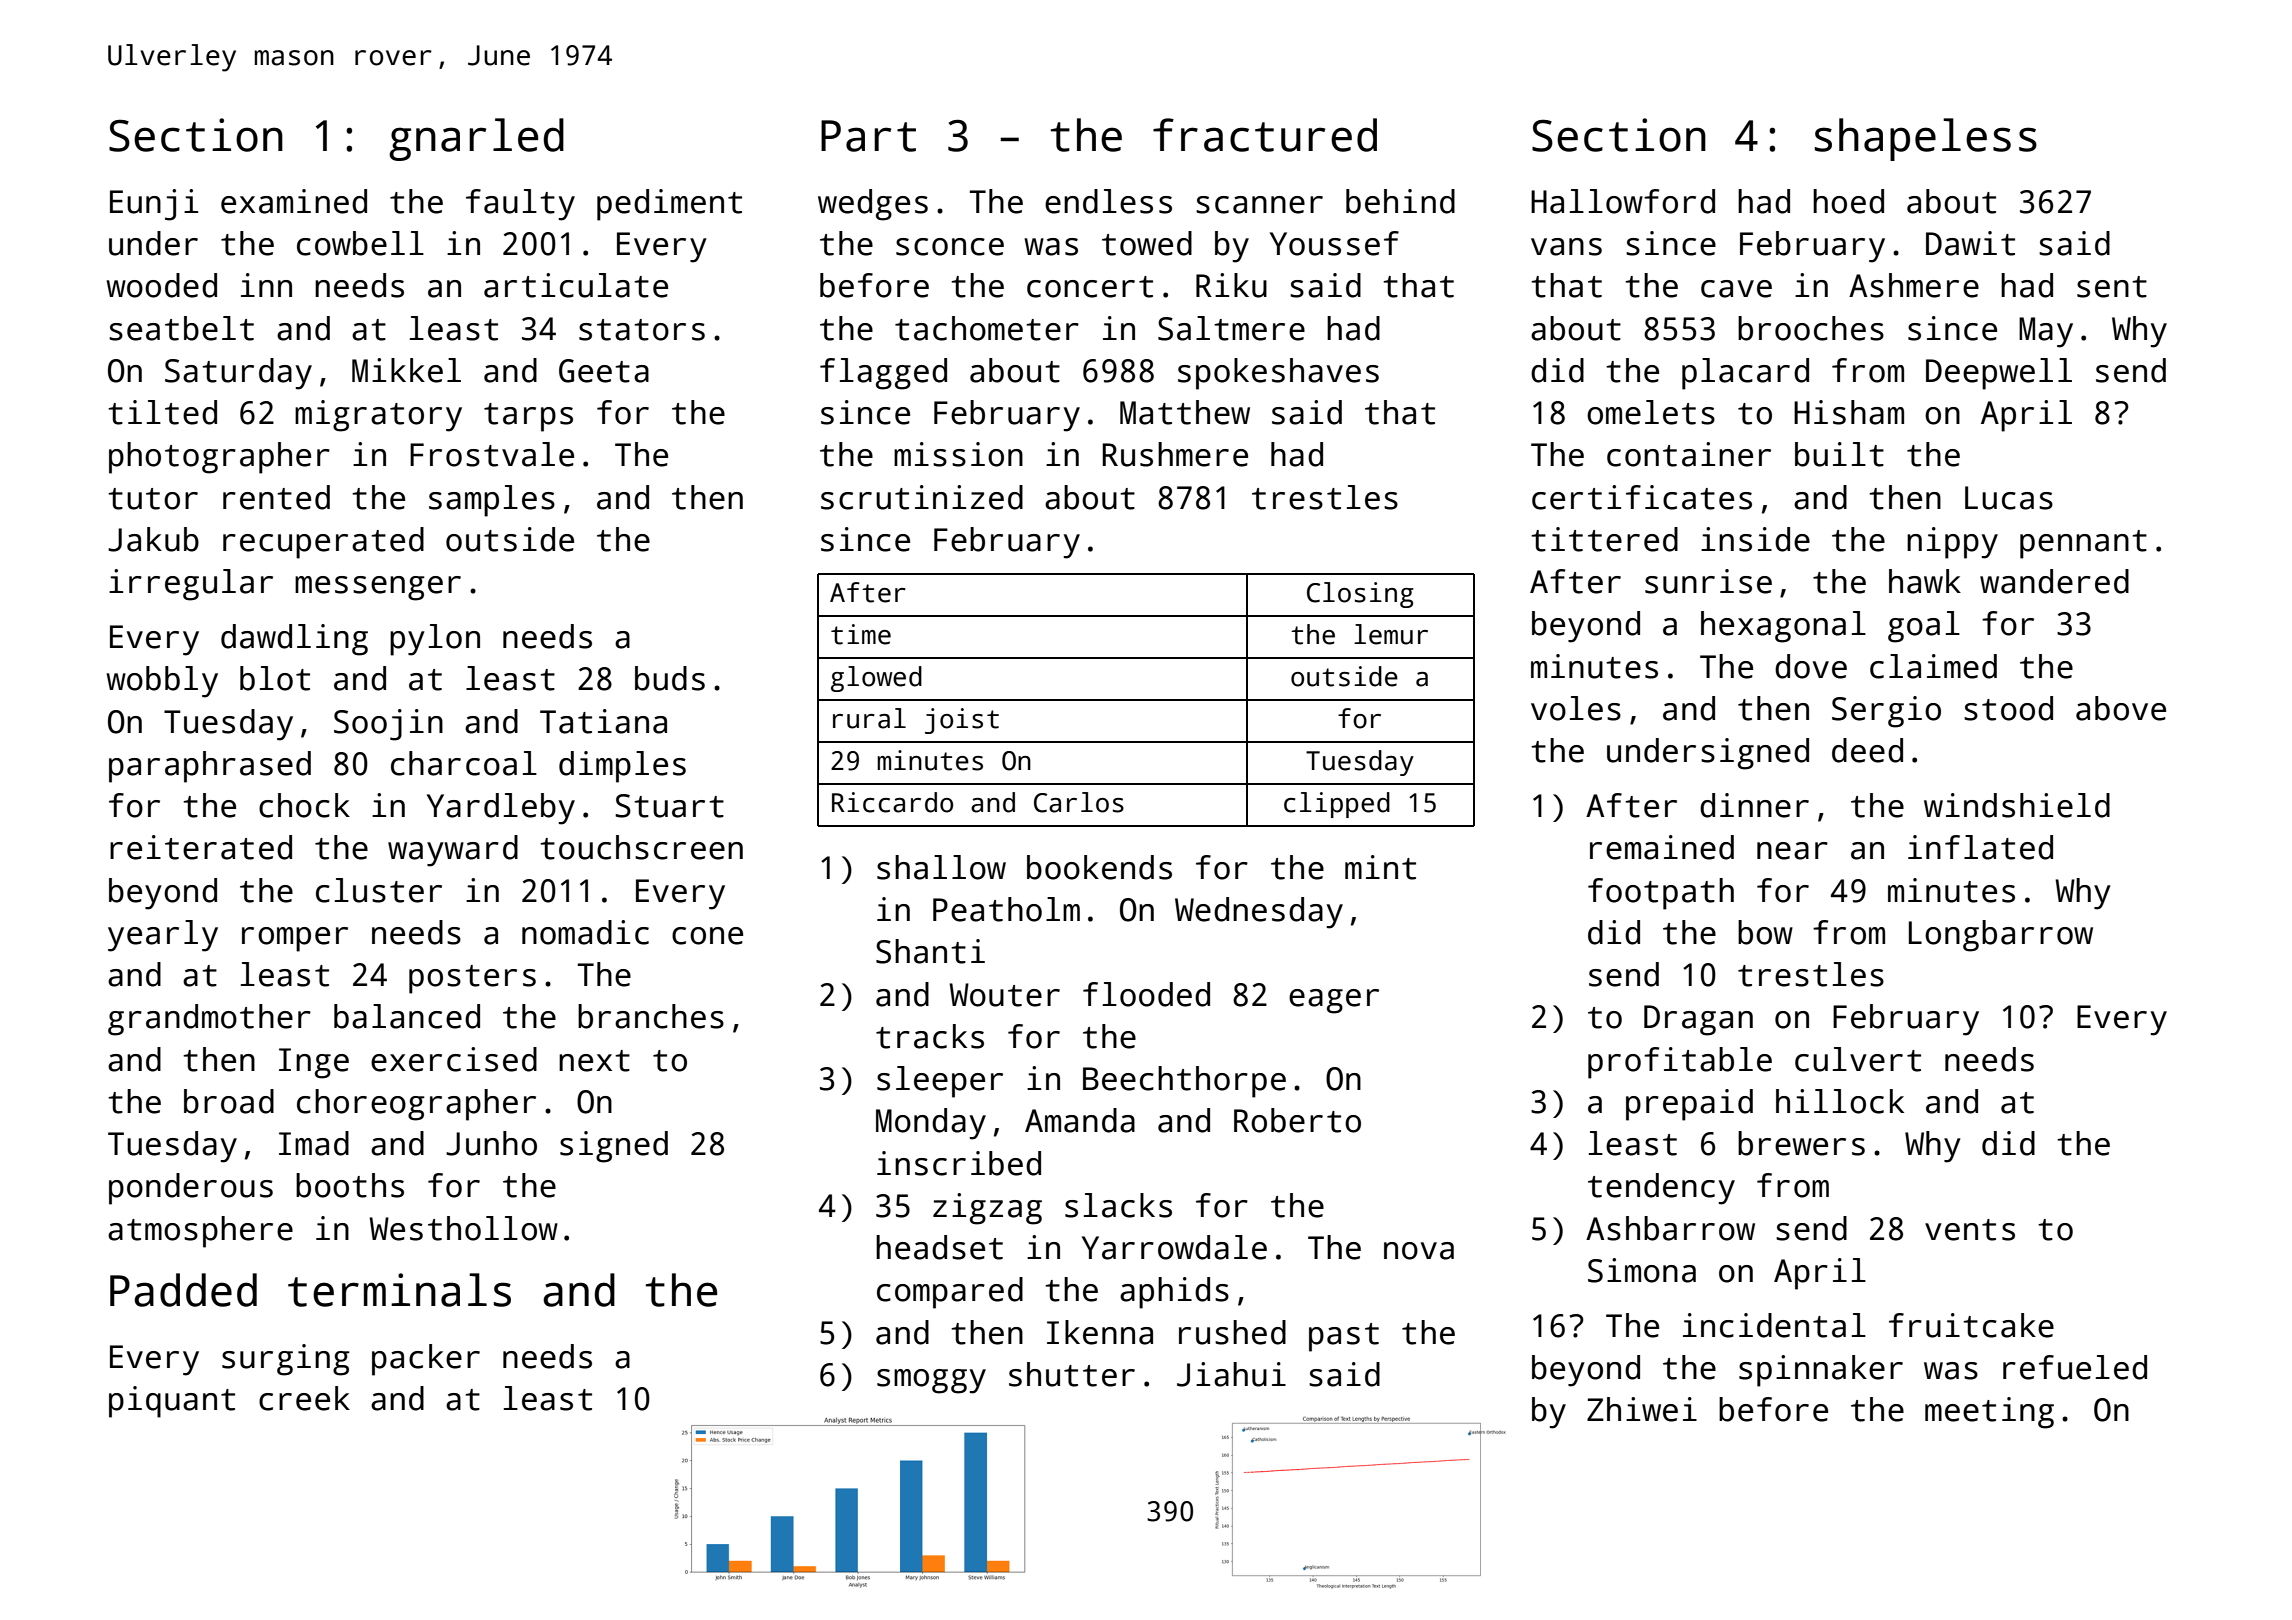  Describe the element at coordinates (1419, 1251) in the page. I see `nova` at that location.
